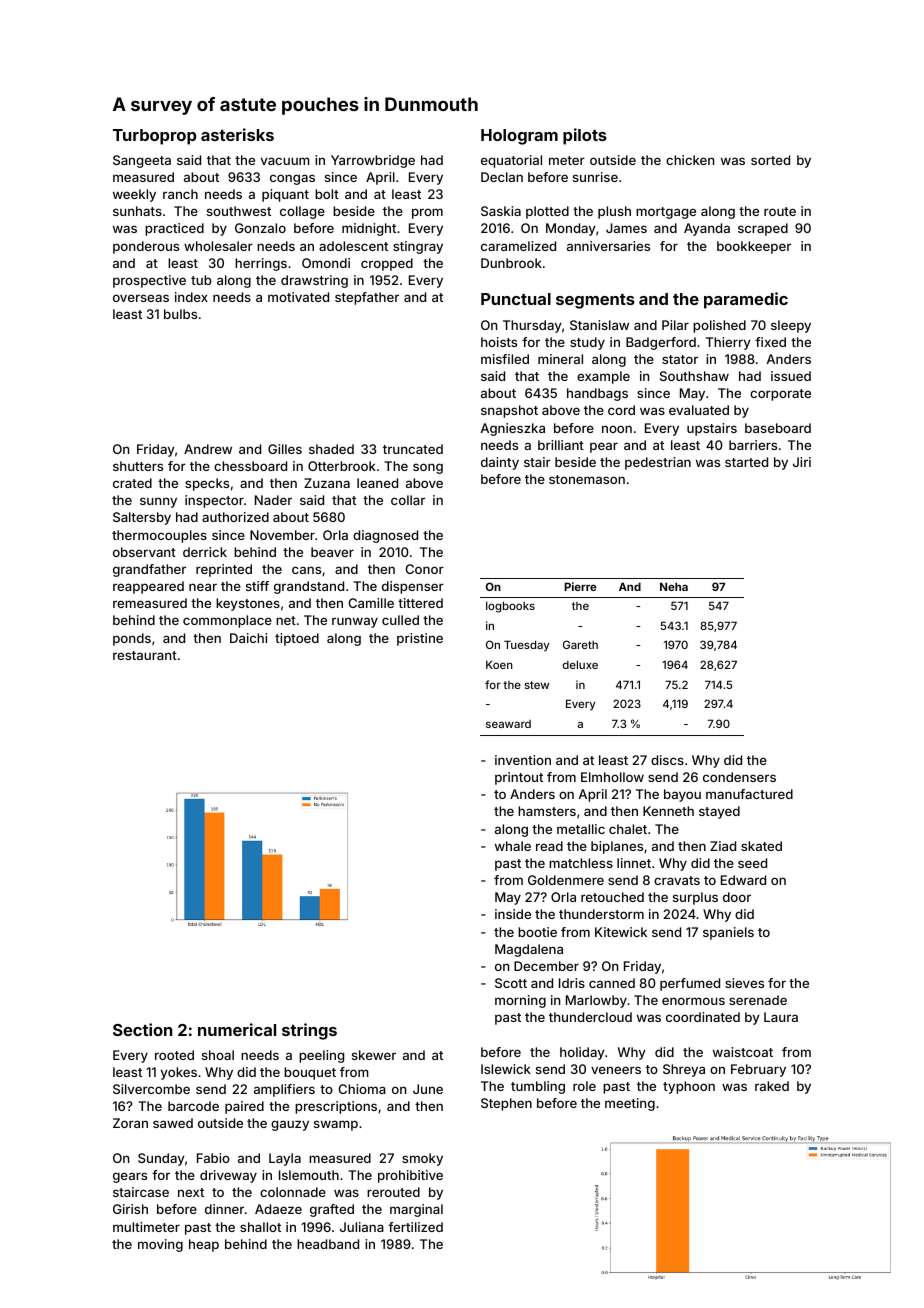 This document has width=924, height=1308. What do you see at coordinates (595, 301) in the document?
I see `segments` at bounding box center [595, 301].
